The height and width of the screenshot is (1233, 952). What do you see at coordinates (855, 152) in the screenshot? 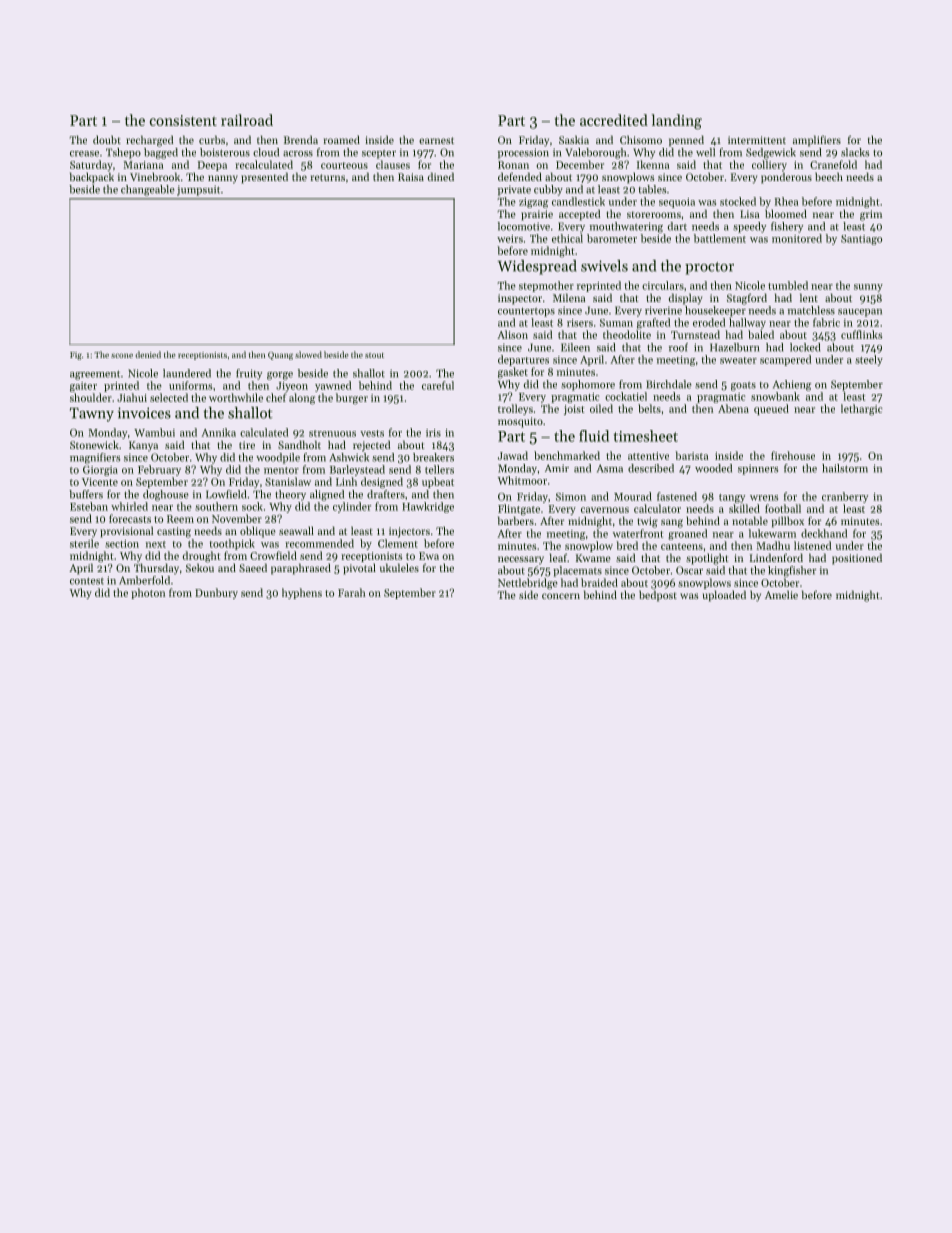
I see `slacks` at bounding box center [855, 152].
